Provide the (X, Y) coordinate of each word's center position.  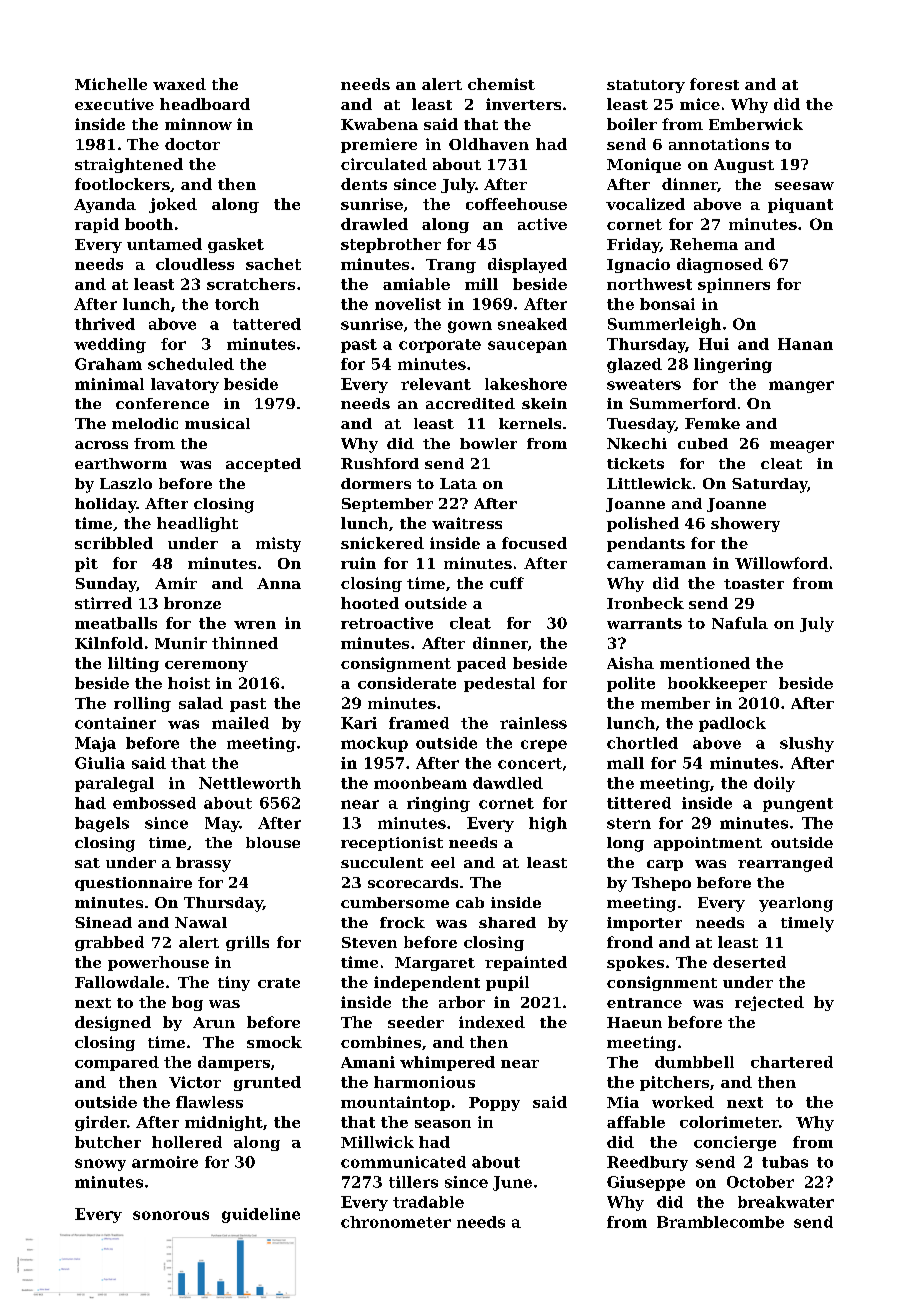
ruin (358, 563)
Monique (644, 165)
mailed (240, 723)
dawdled (508, 783)
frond (630, 942)
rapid (97, 225)
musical (217, 423)
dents (364, 184)
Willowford (781, 563)
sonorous (171, 1215)
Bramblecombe (720, 1222)
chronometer (396, 1222)
